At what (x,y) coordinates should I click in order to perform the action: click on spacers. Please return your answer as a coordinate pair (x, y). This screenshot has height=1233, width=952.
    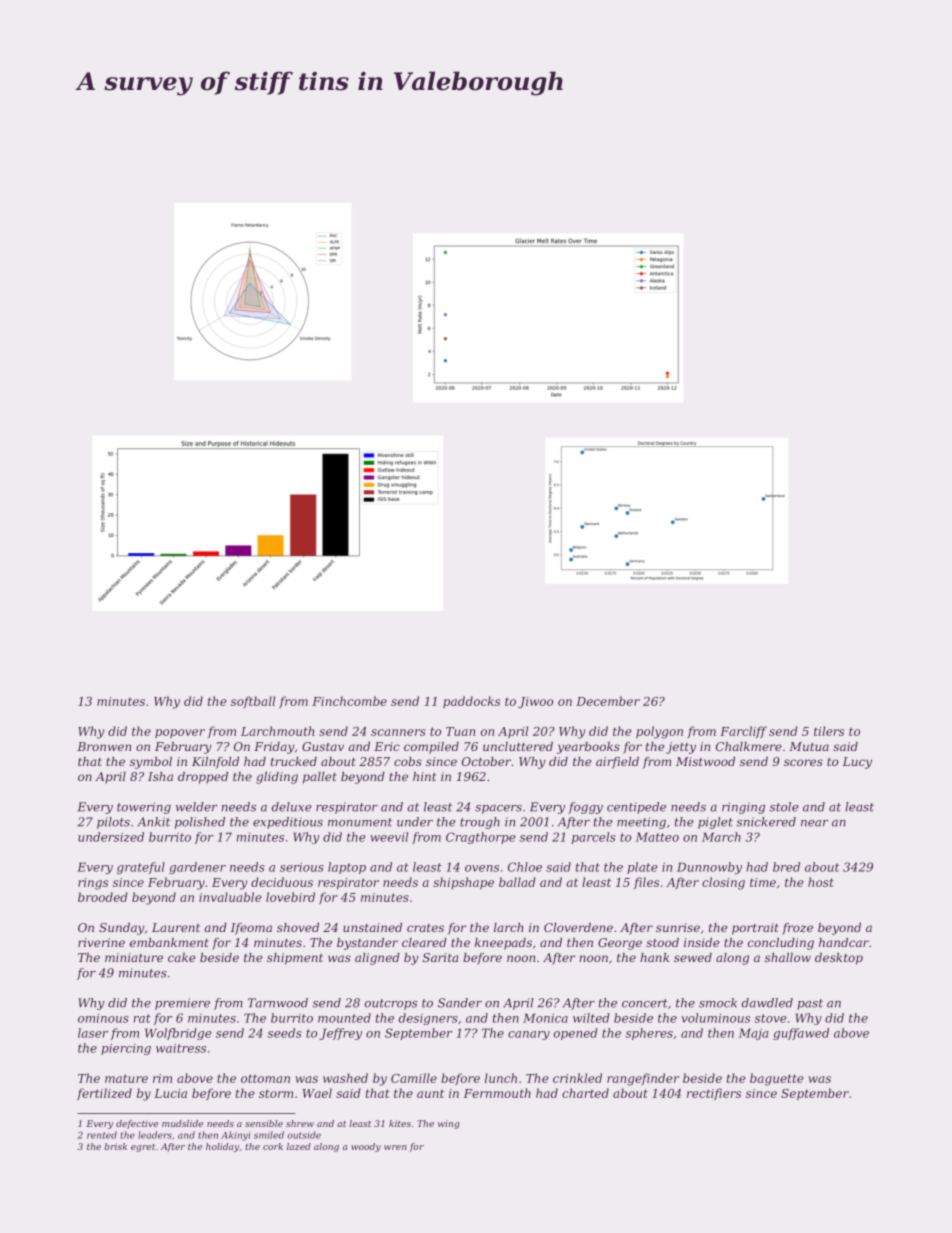
    Looking at the image, I should click on (498, 809).
